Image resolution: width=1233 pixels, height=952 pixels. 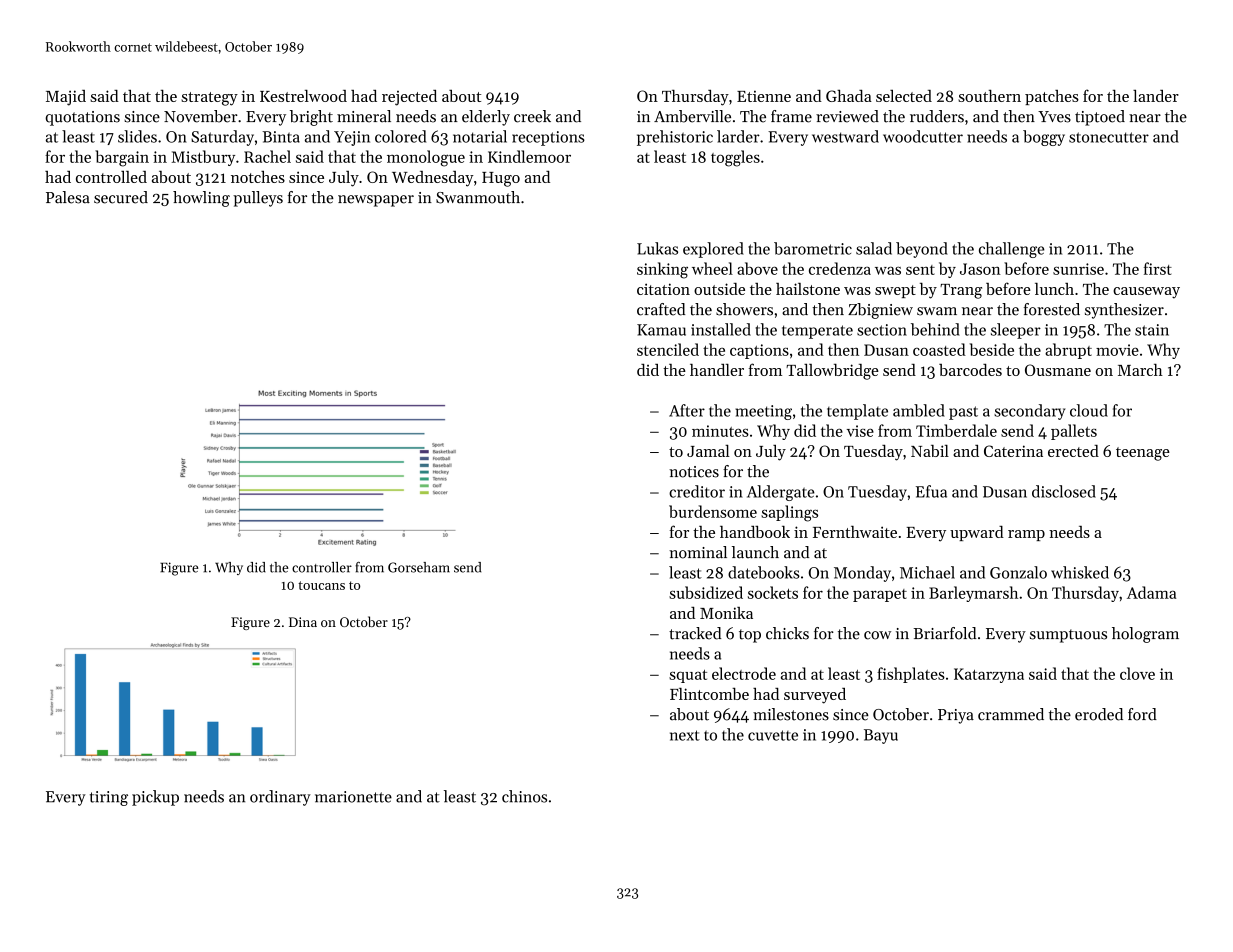 What do you see at coordinates (692, 116) in the page?
I see `Amberville` at bounding box center [692, 116].
